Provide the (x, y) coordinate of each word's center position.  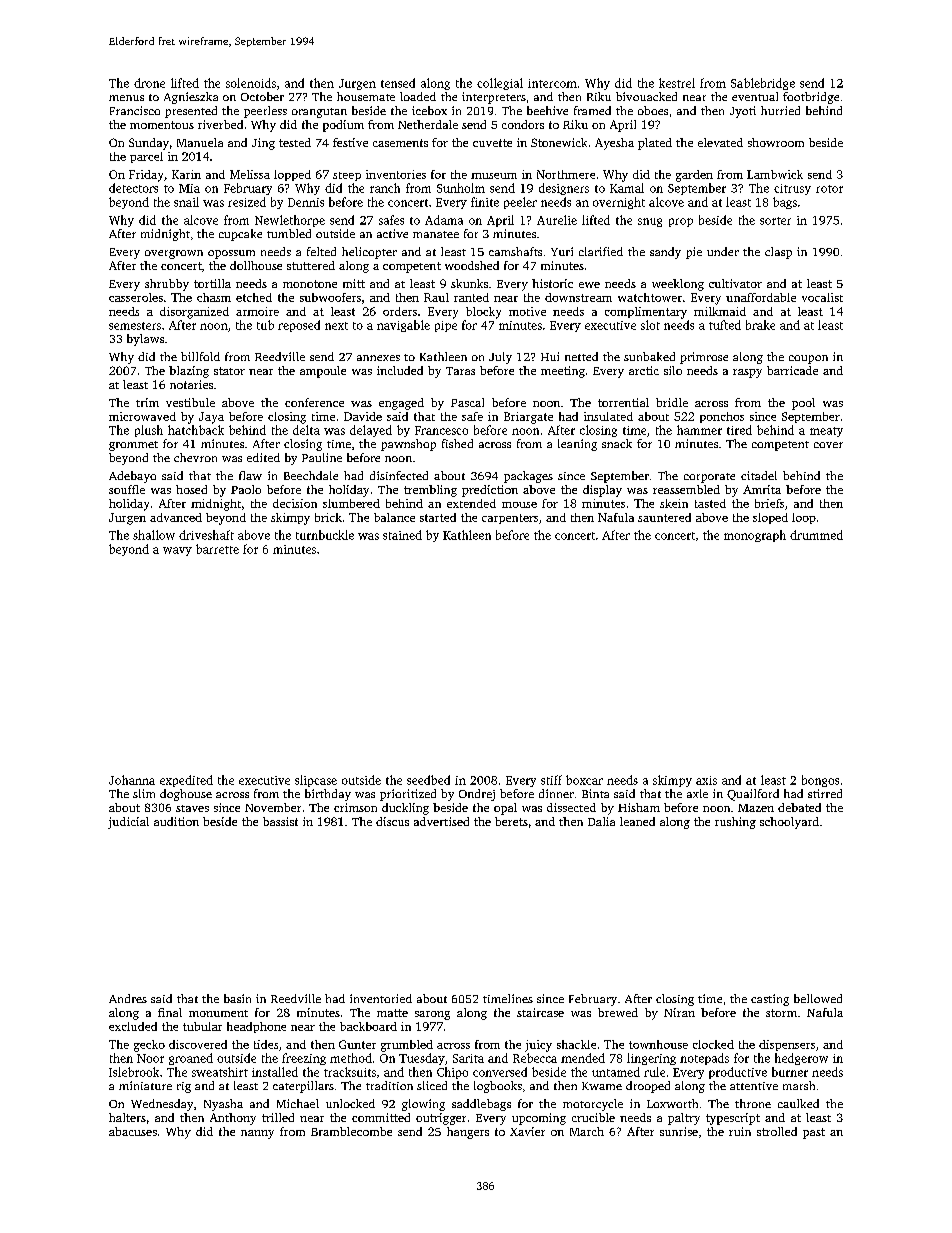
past (814, 1133)
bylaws (145, 340)
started (438, 517)
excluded (133, 1026)
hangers (468, 1133)
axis (706, 780)
